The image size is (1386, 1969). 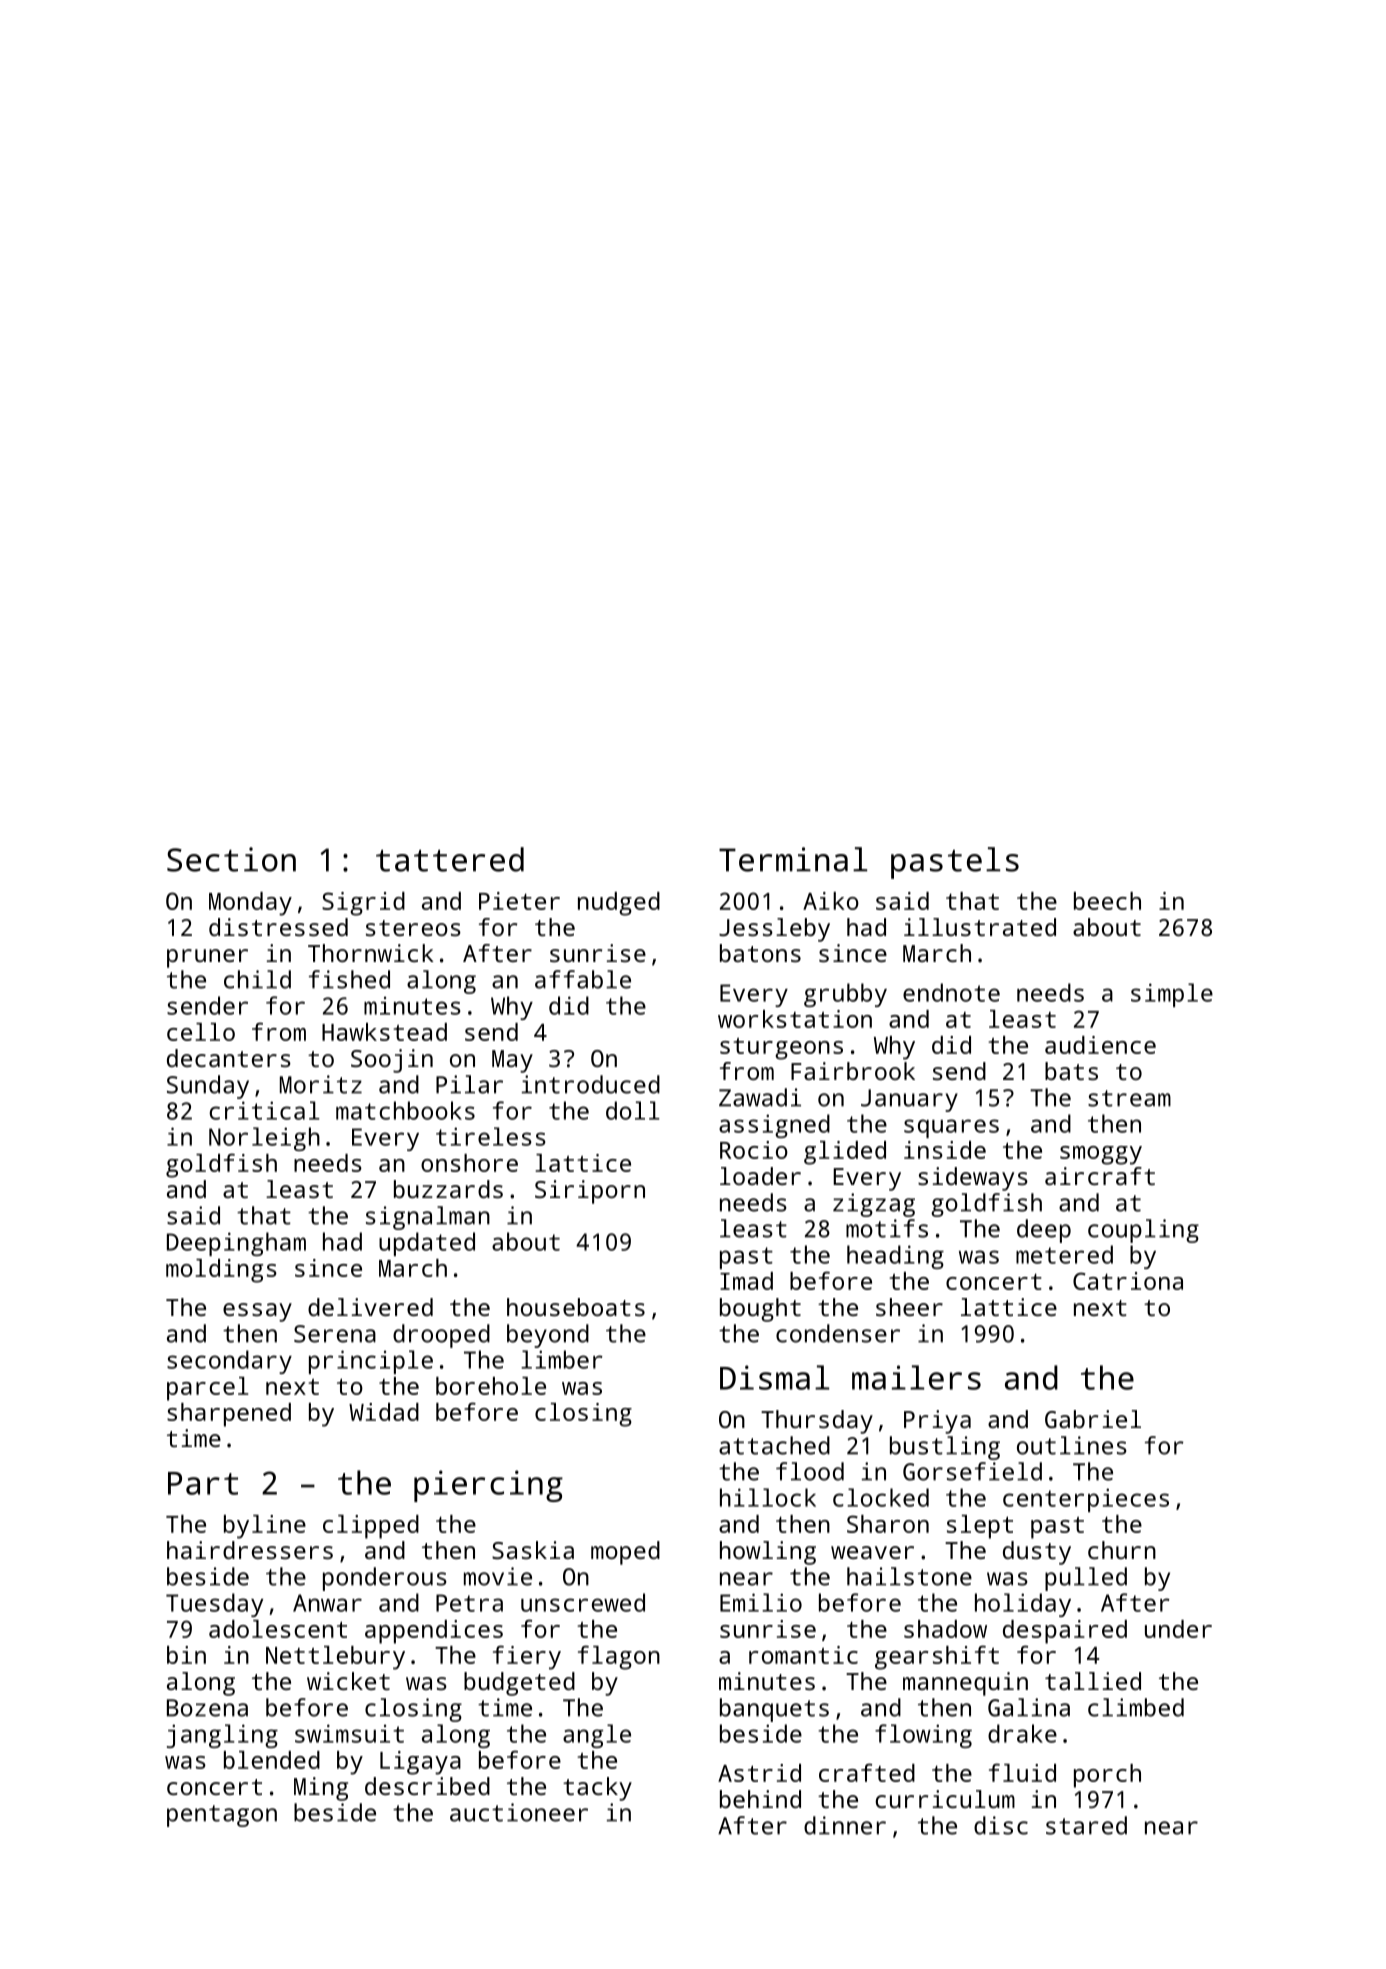 What do you see at coordinates (937, 1422) in the screenshot?
I see `Priya` at bounding box center [937, 1422].
